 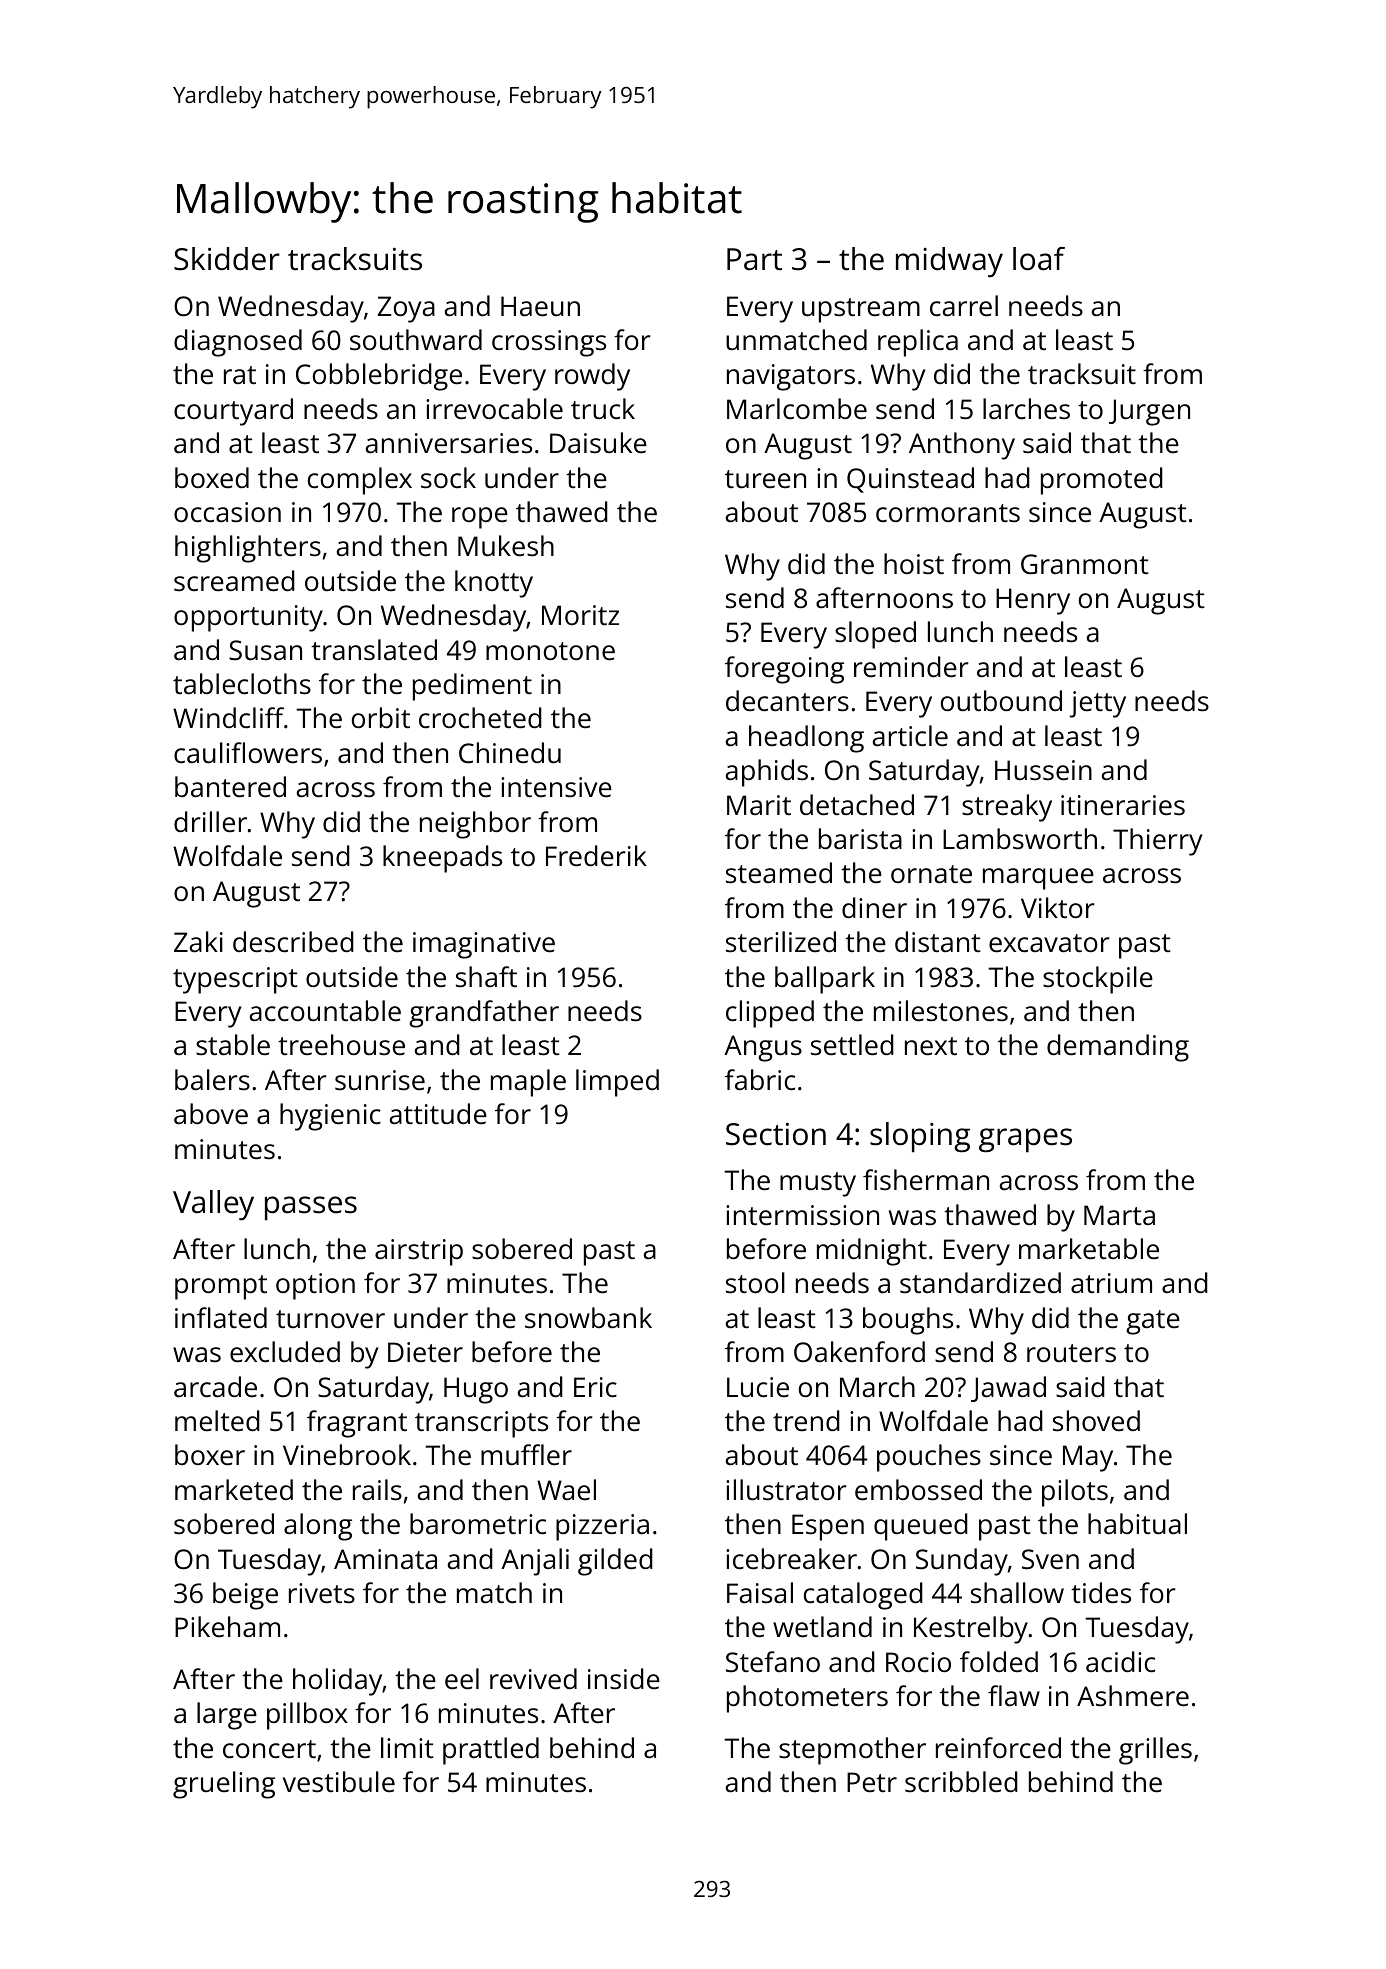 I want to click on grilles, so click(x=1155, y=1751).
